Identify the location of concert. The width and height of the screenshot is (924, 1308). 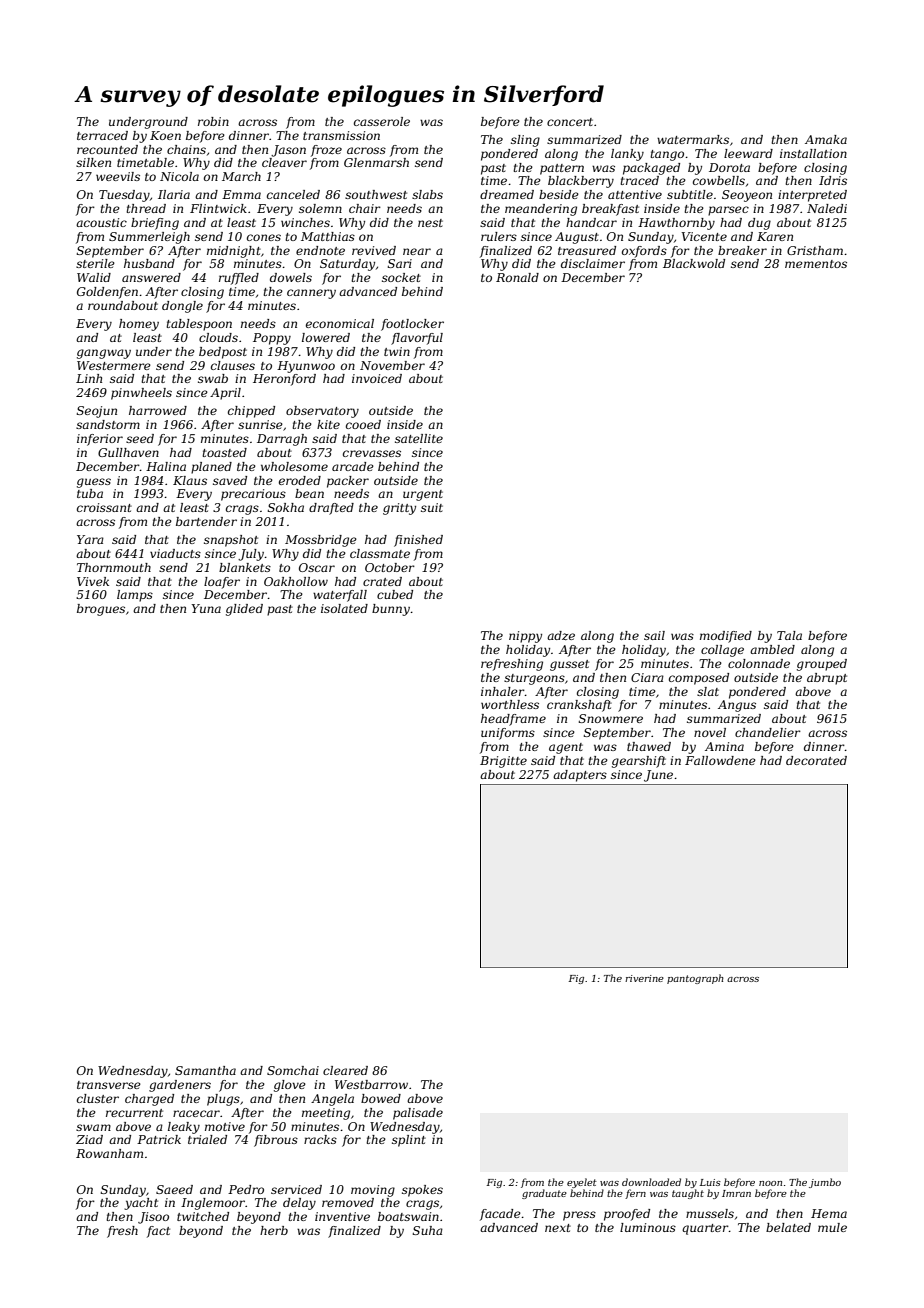
(570, 122).
